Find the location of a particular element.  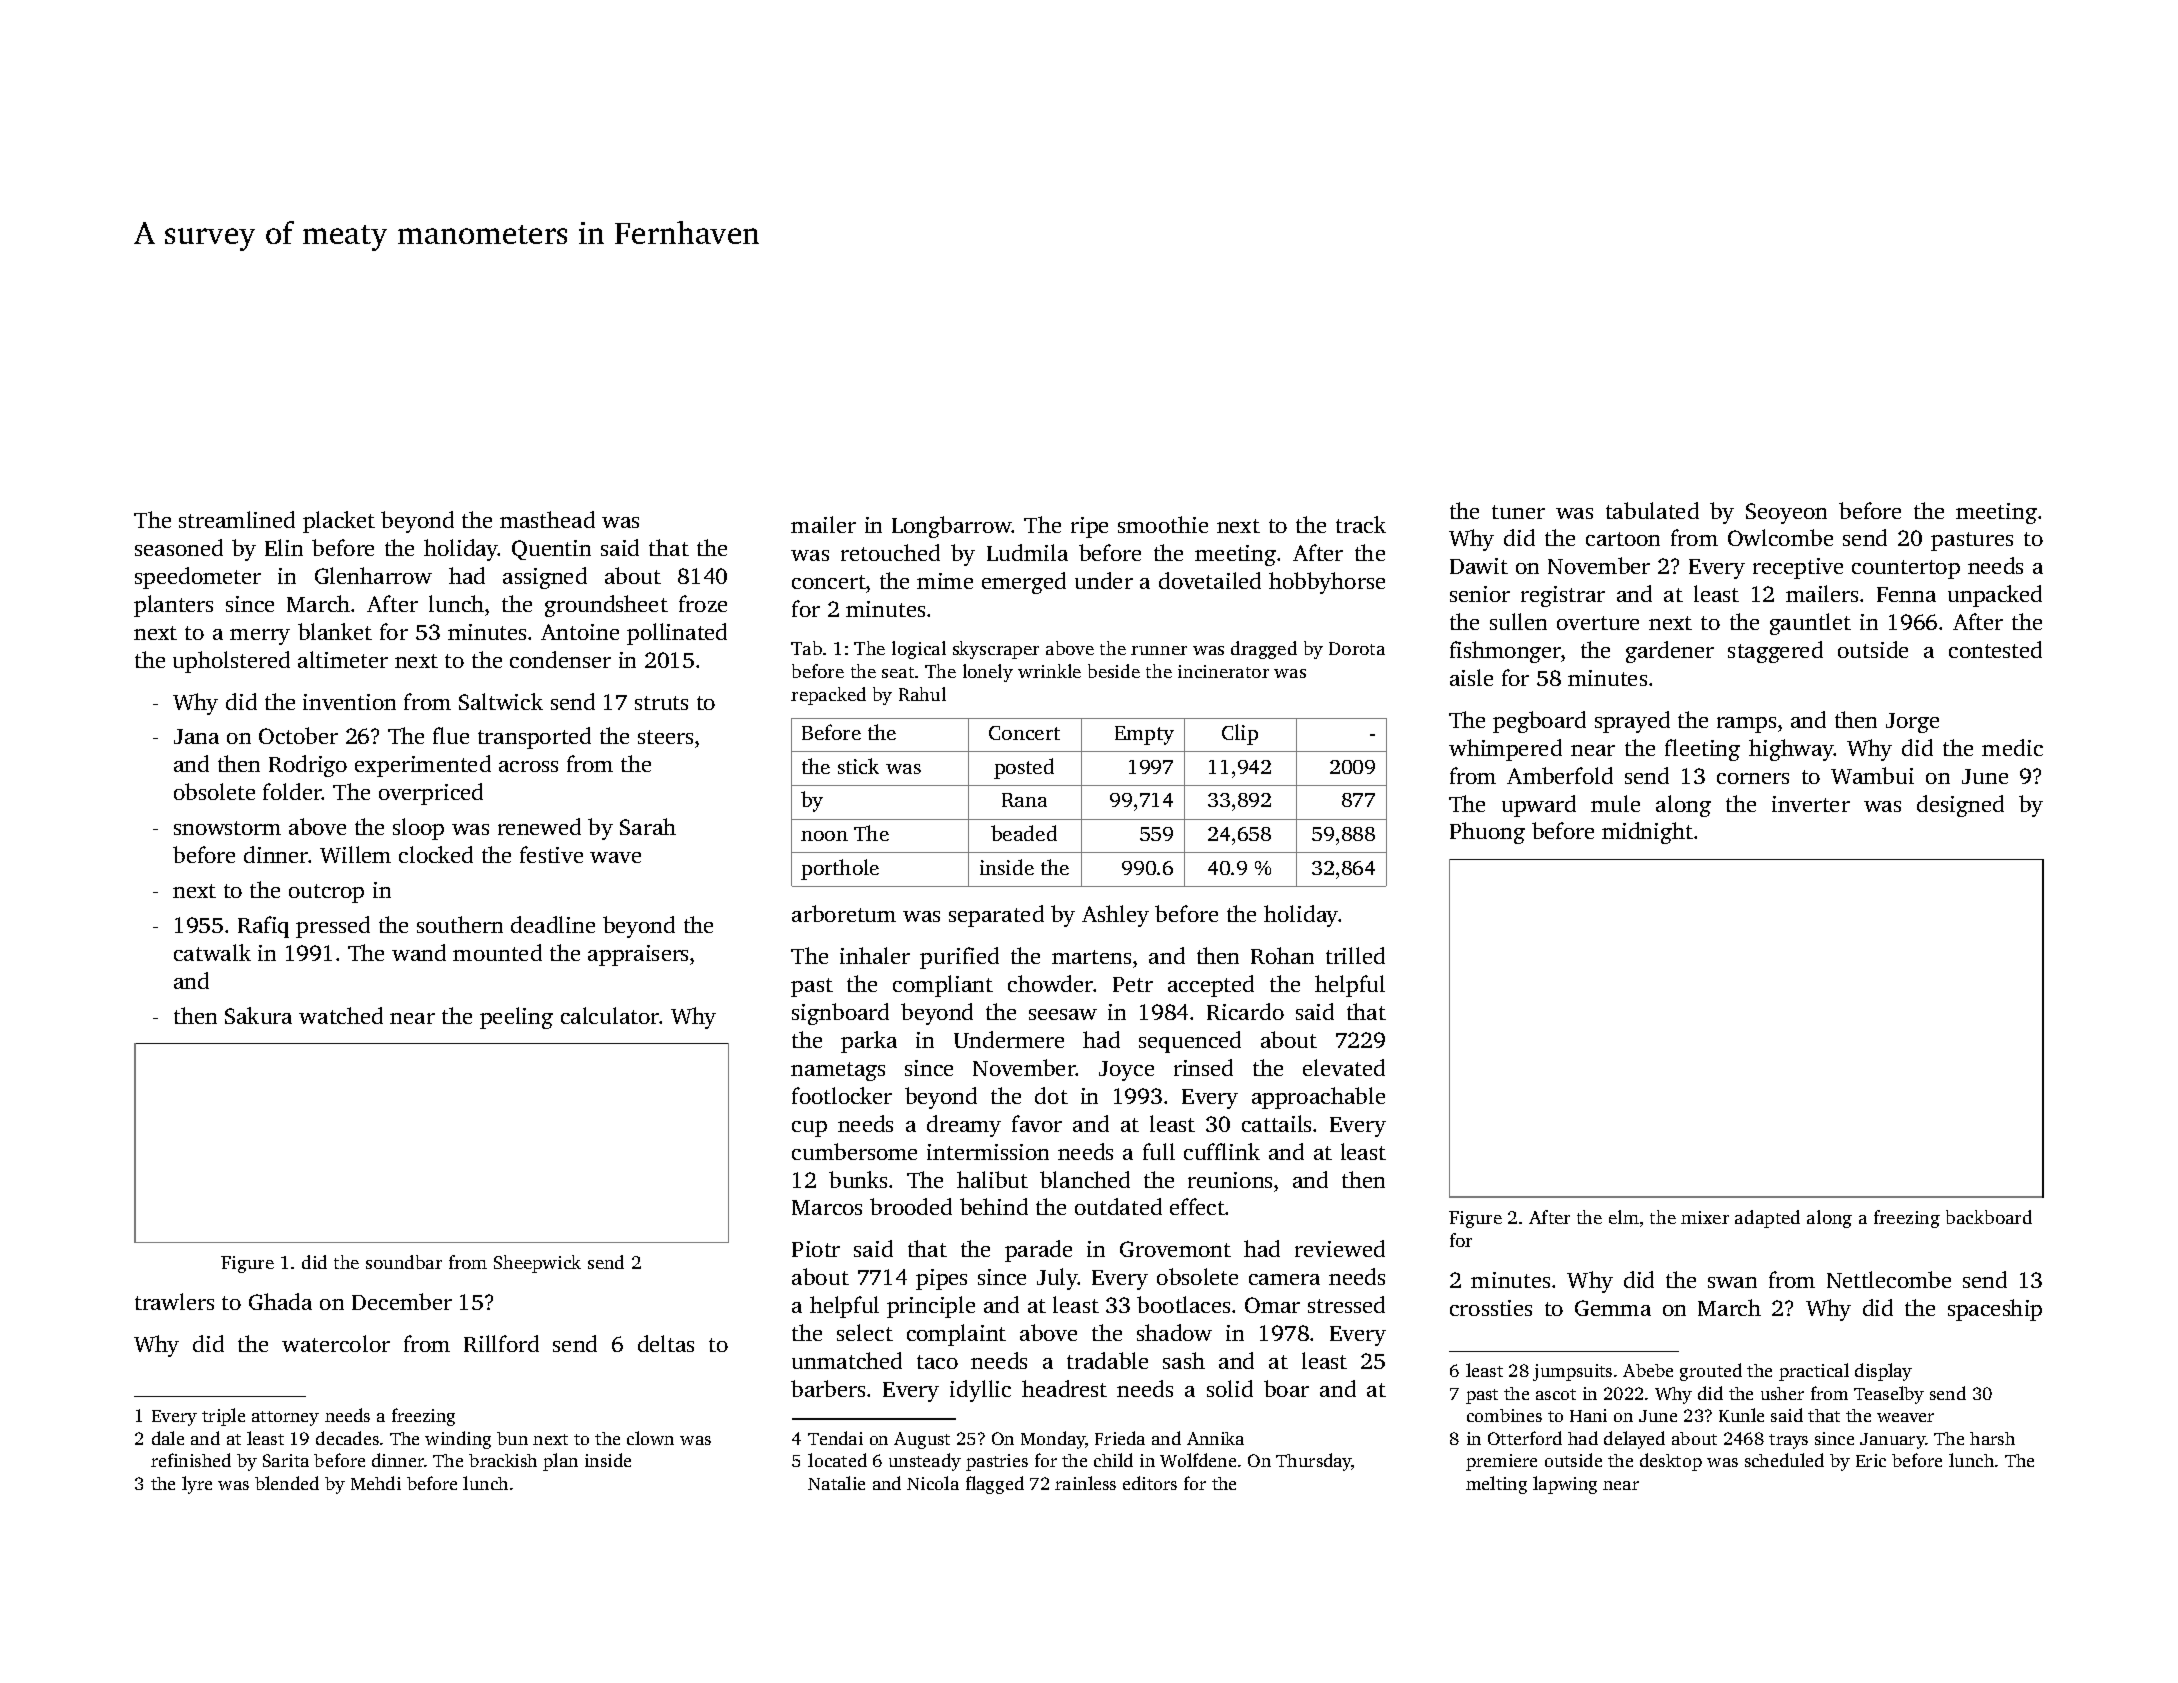

midnight is located at coordinates (1647, 833).
